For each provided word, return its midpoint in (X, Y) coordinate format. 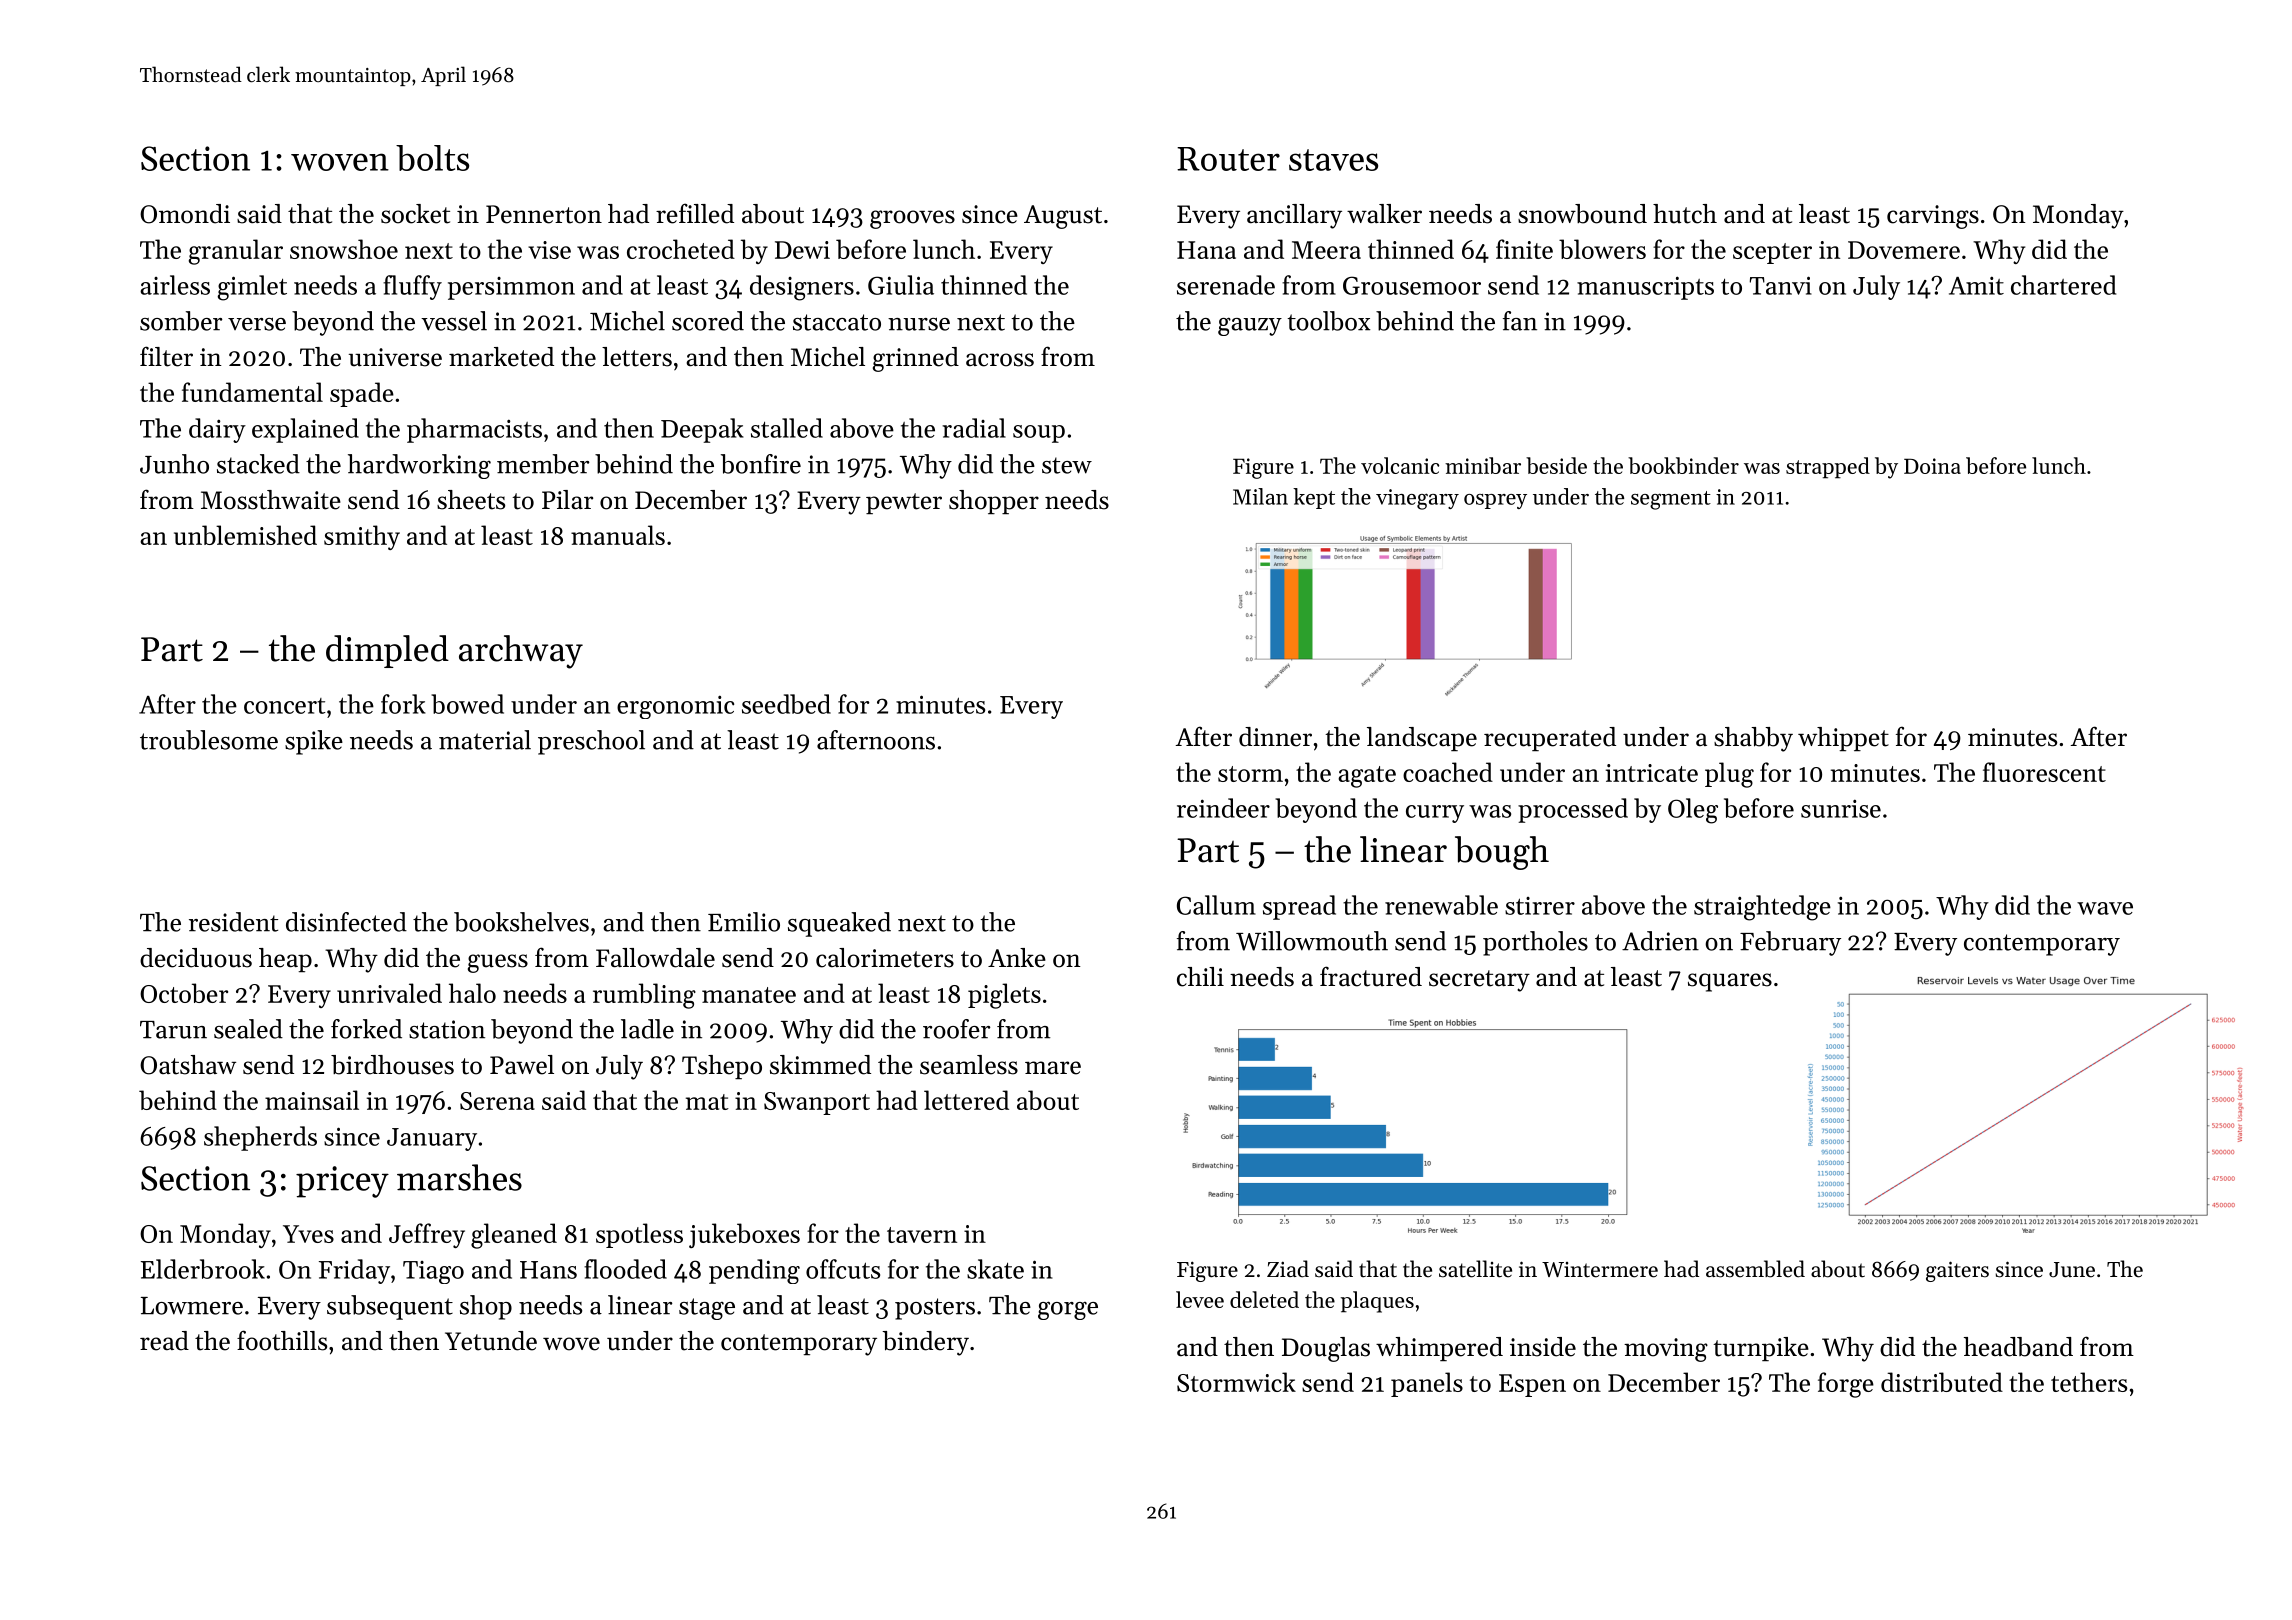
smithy (362, 537)
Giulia (901, 285)
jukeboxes (744, 1235)
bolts (432, 158)
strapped (1828, 468)
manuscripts (1645, 288)
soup (1039, 434)
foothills (282, 1340)
